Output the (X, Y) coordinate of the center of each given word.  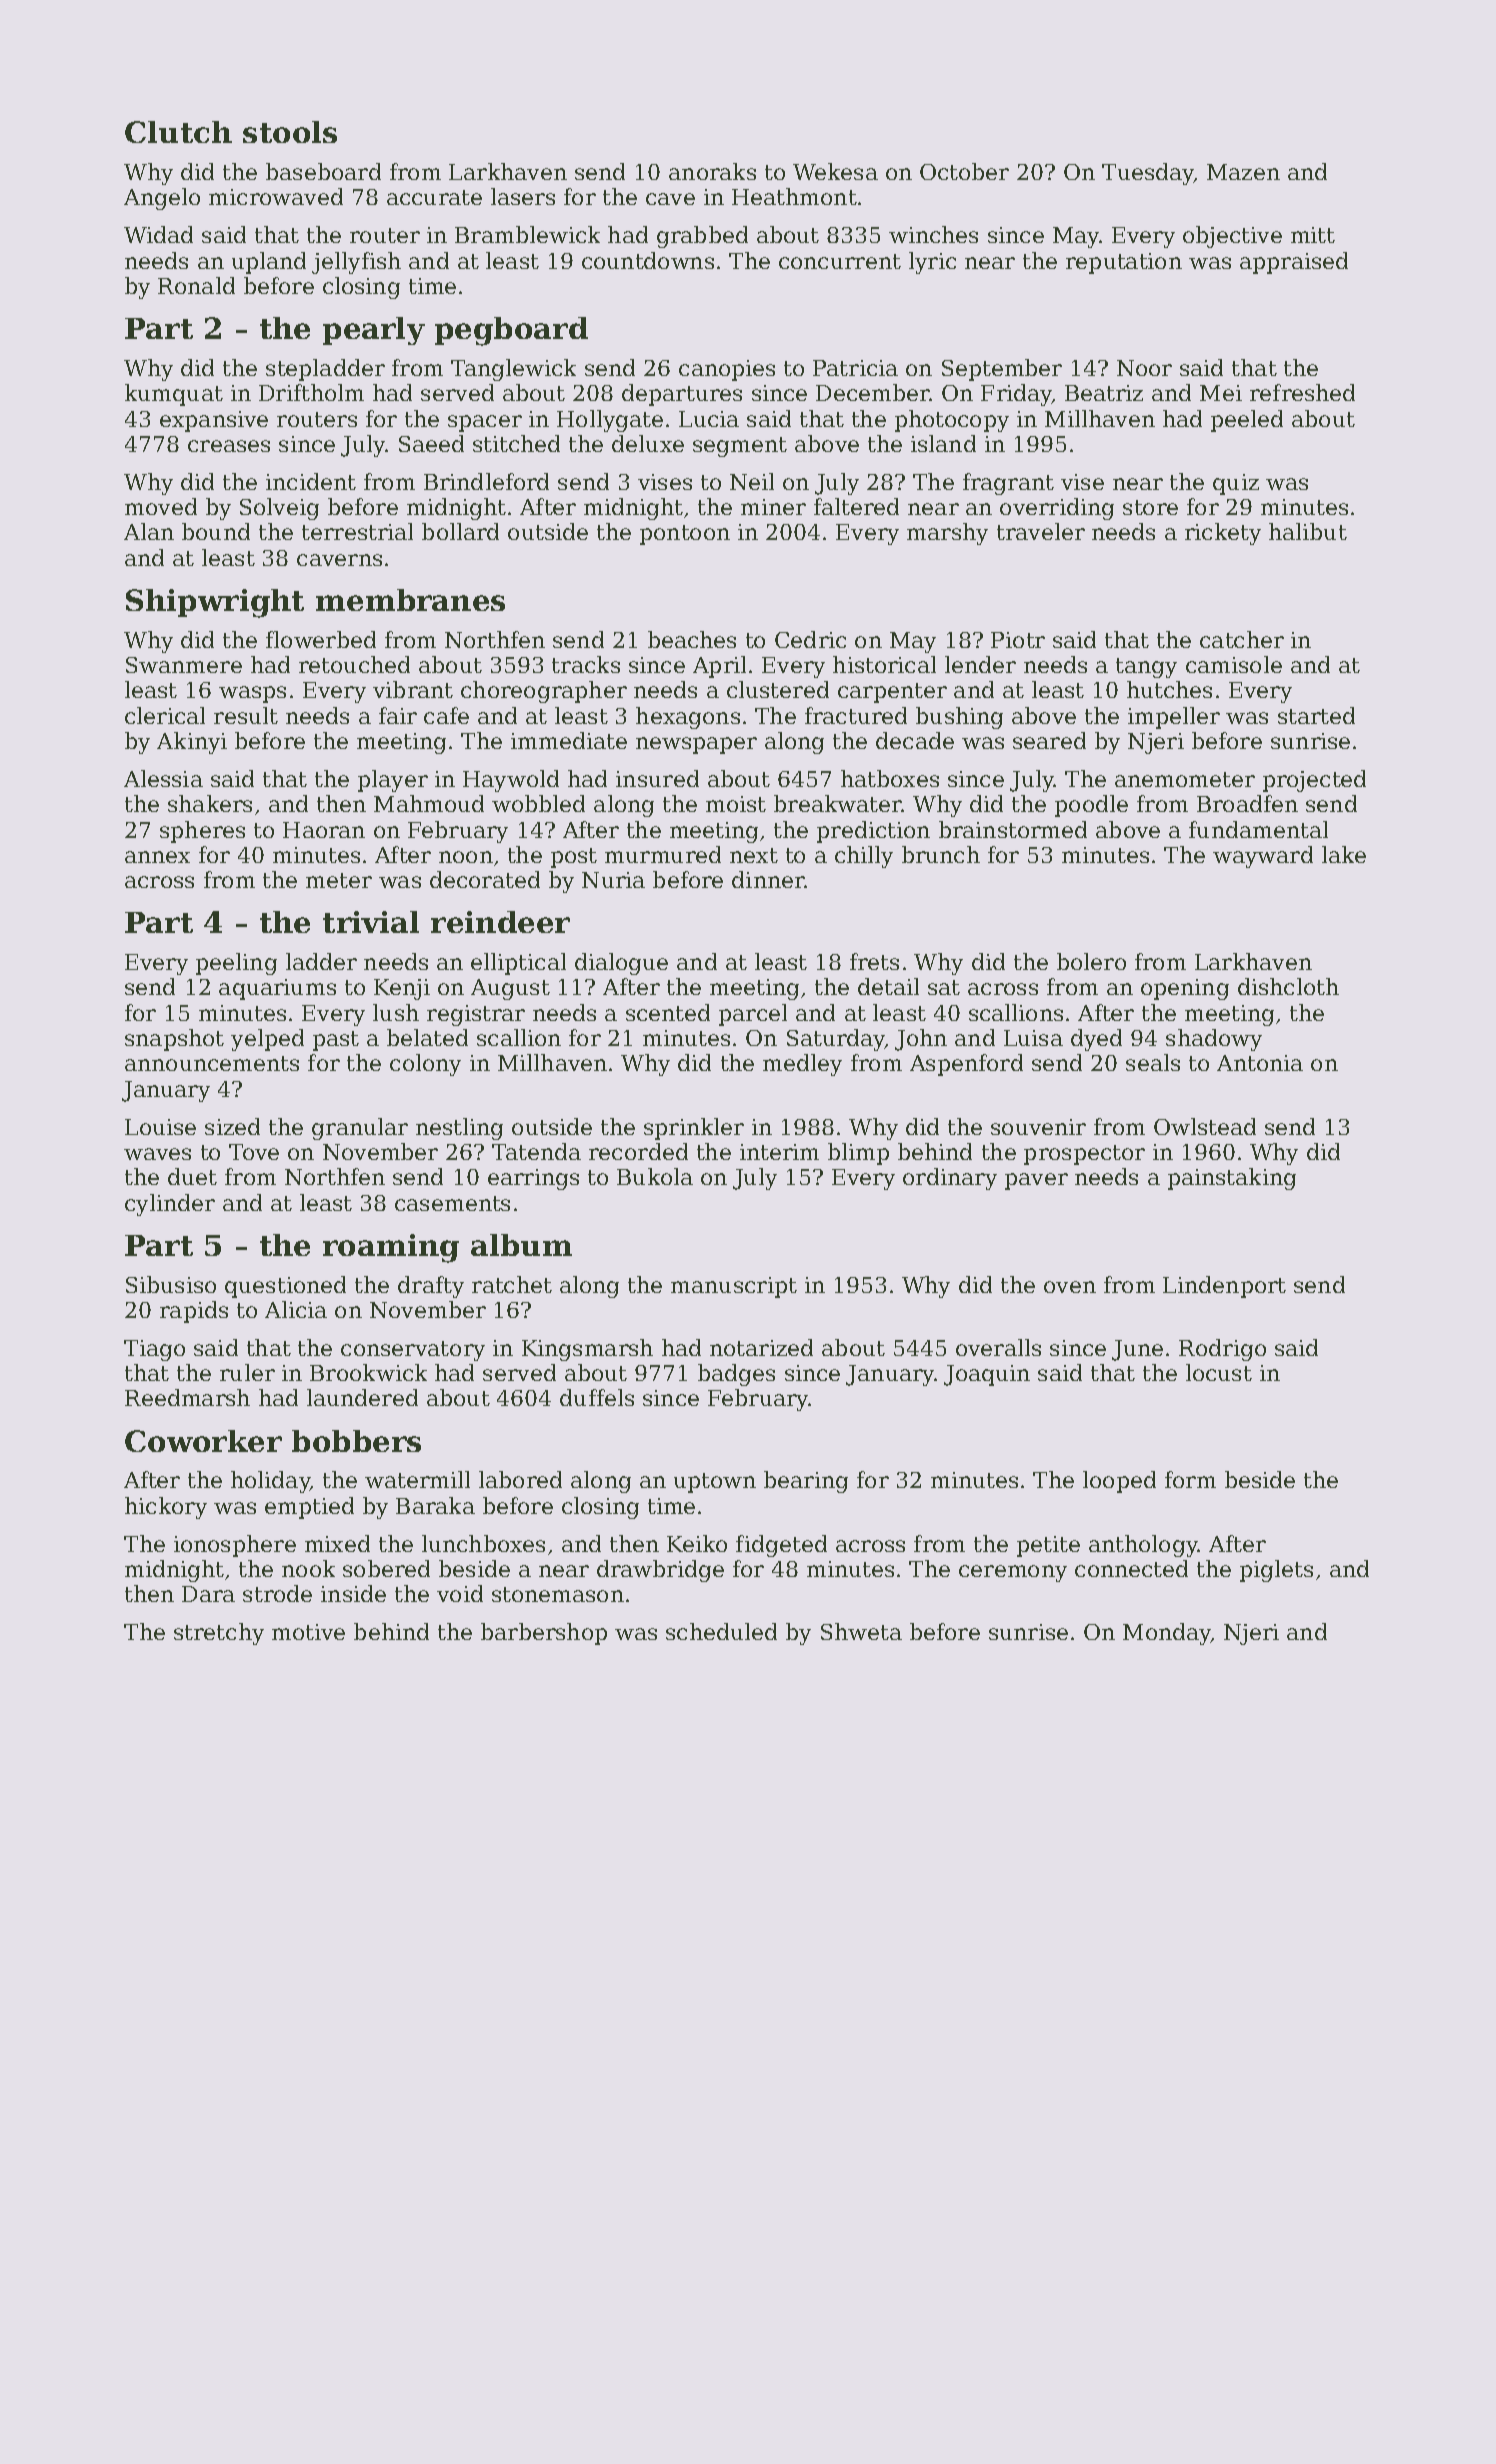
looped (1119, 1482)
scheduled (721, 1631)
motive (308, 1632)
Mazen (1243, 172)
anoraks (712, 171)
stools (290, 132)
